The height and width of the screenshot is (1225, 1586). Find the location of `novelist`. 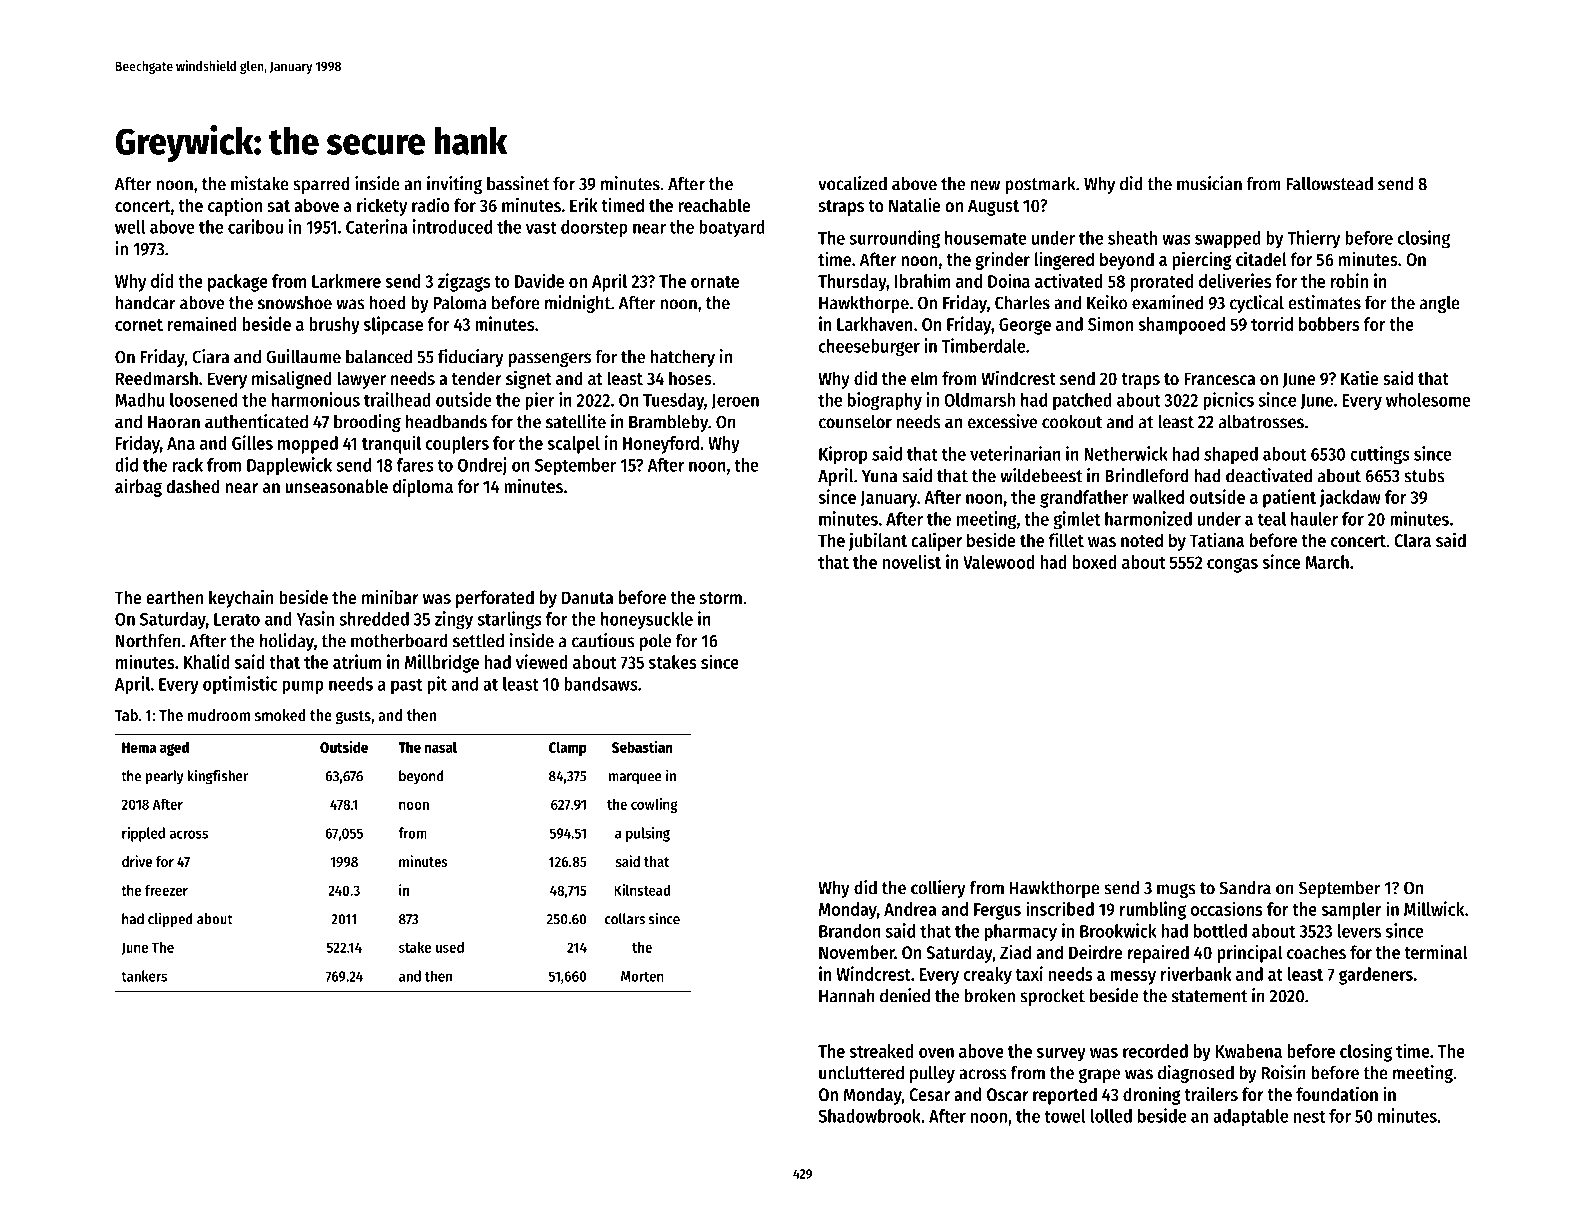

novelist is located at coordinates (911, 561).
